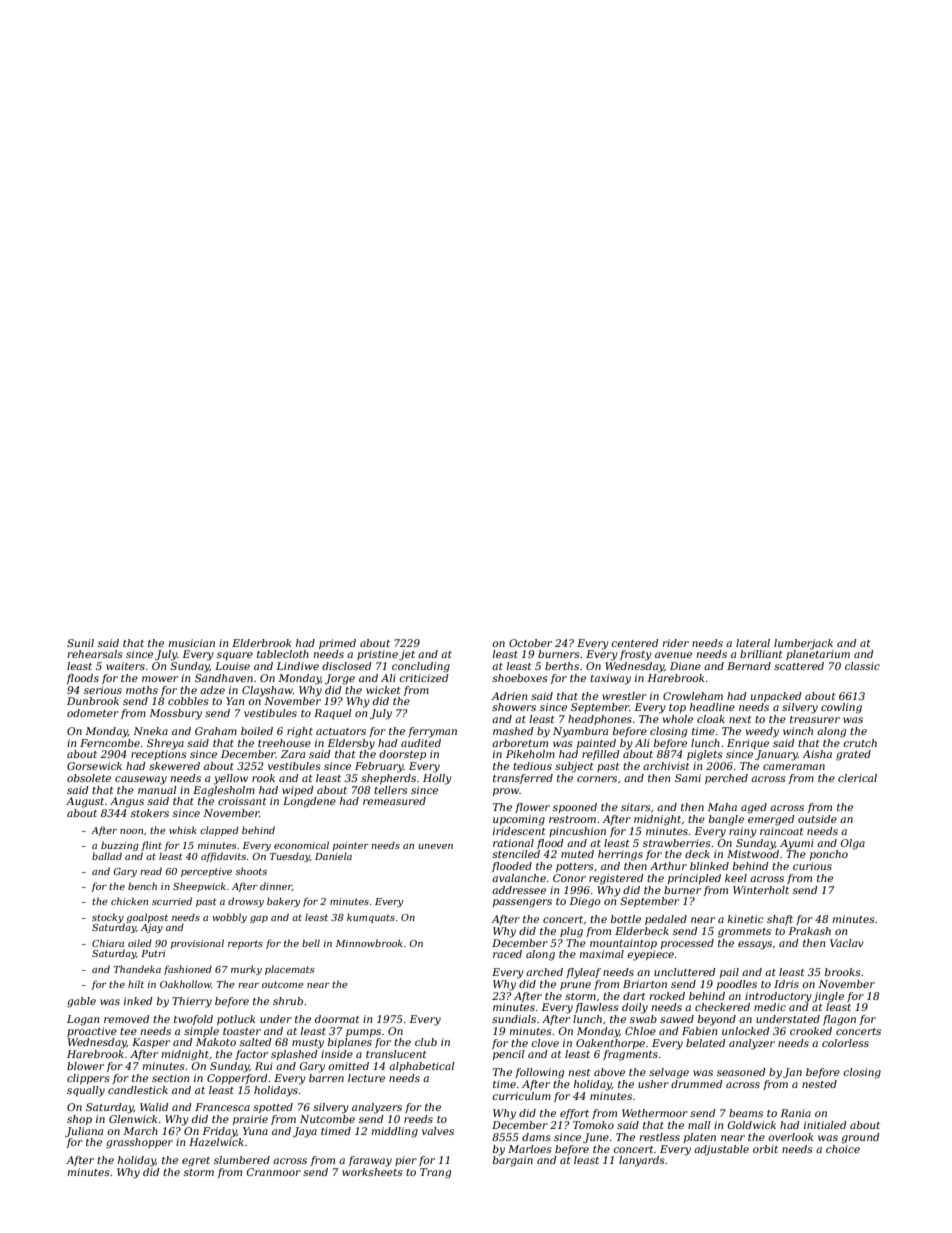 This screenshot has width=952, height=1233. What do you see at coordinates (232, 666) in the screenshot?
I see `Louise` at bounding box center [232, 666].
